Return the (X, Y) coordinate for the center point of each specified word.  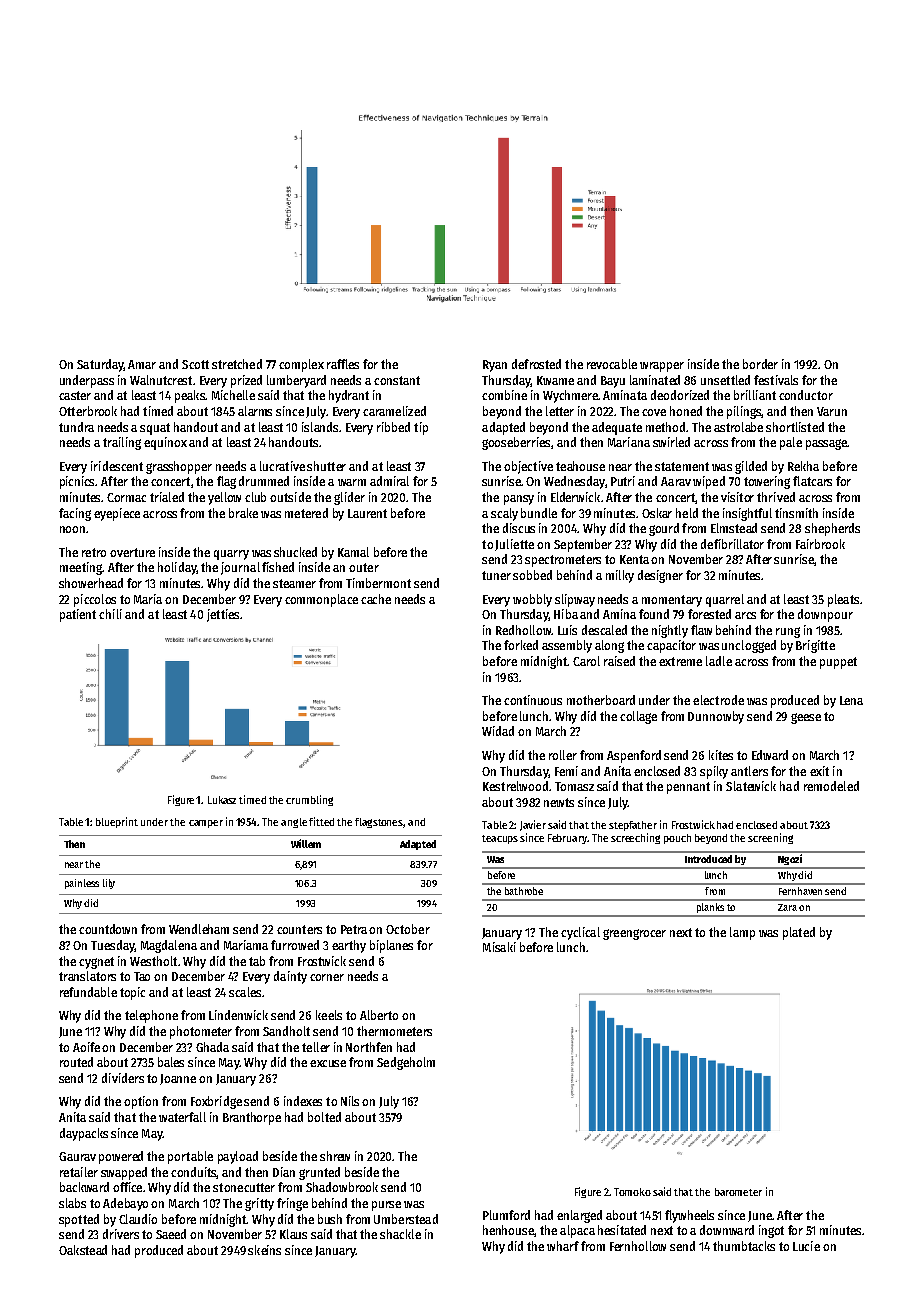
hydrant (349, 396)
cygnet (96, 963)
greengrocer (634, 934)
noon (72, 529)
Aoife (86, 1047)
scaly (504, 514)
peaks (190, 396)
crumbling (309, 800)
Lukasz (222, 800)
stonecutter (244, 1187)
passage (826, 444)
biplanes (391, 946)
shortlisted (795, 427)
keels (329, 1015)
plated (799, 933)
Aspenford (634, 756)
